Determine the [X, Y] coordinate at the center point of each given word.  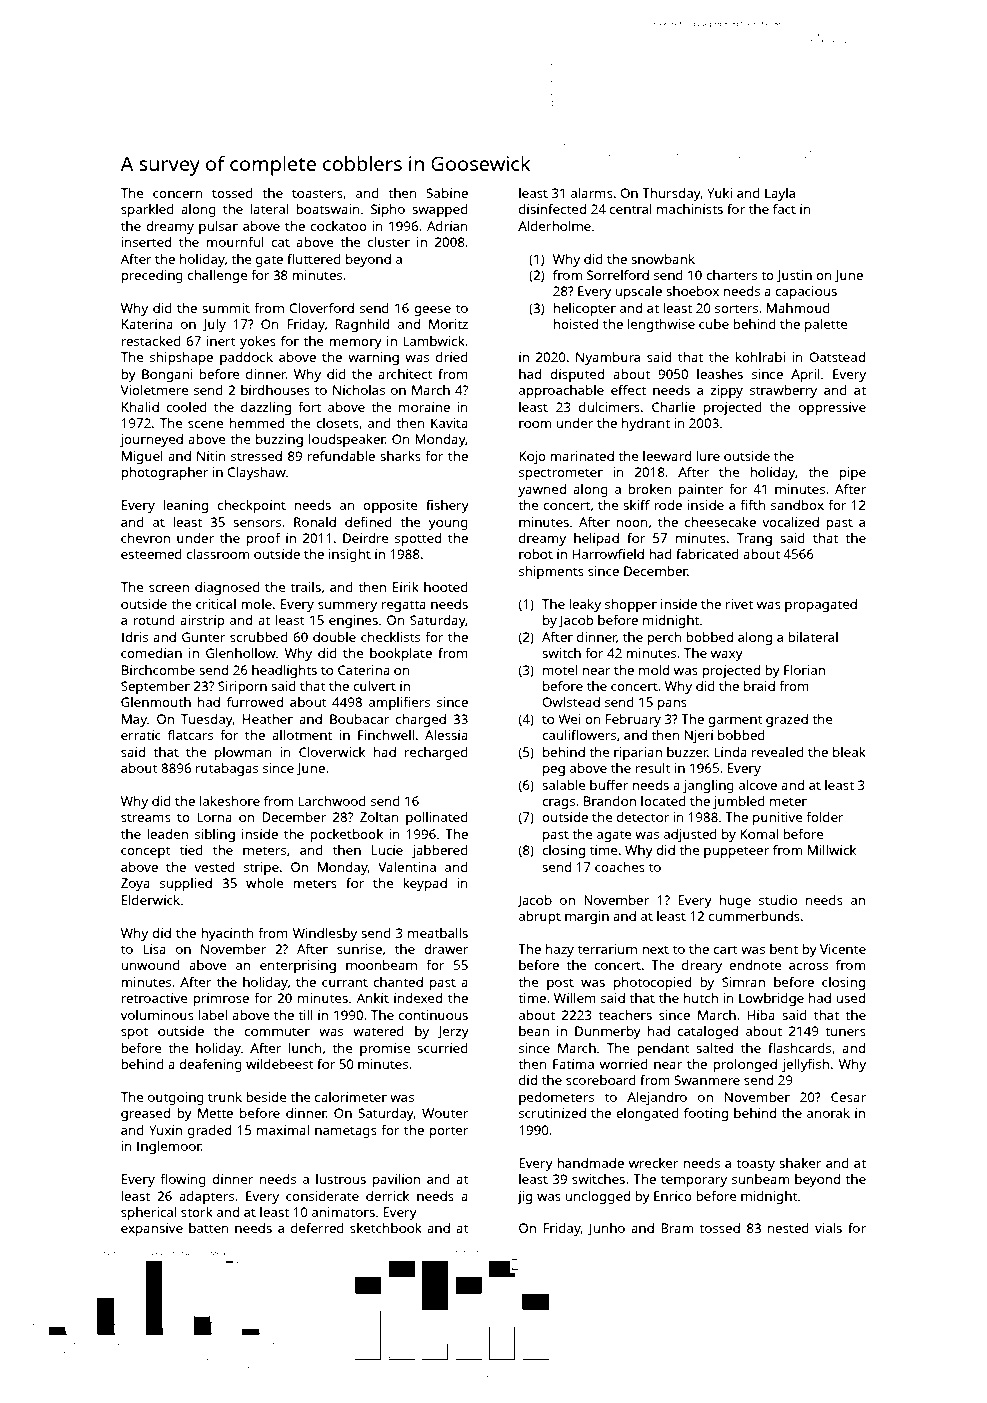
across [808, 966]
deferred [317, 1228]
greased [145, 1114]
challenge [217, 276]
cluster [389, 242]
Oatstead [837, 357]
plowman [243, 753]
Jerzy [453, 1032]
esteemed [151, 554]
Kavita [449, 423]
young [448, 525]
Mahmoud [798, 308]
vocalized [790, 522]
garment [735, 721]
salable [563, 785]
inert [221, 341]
